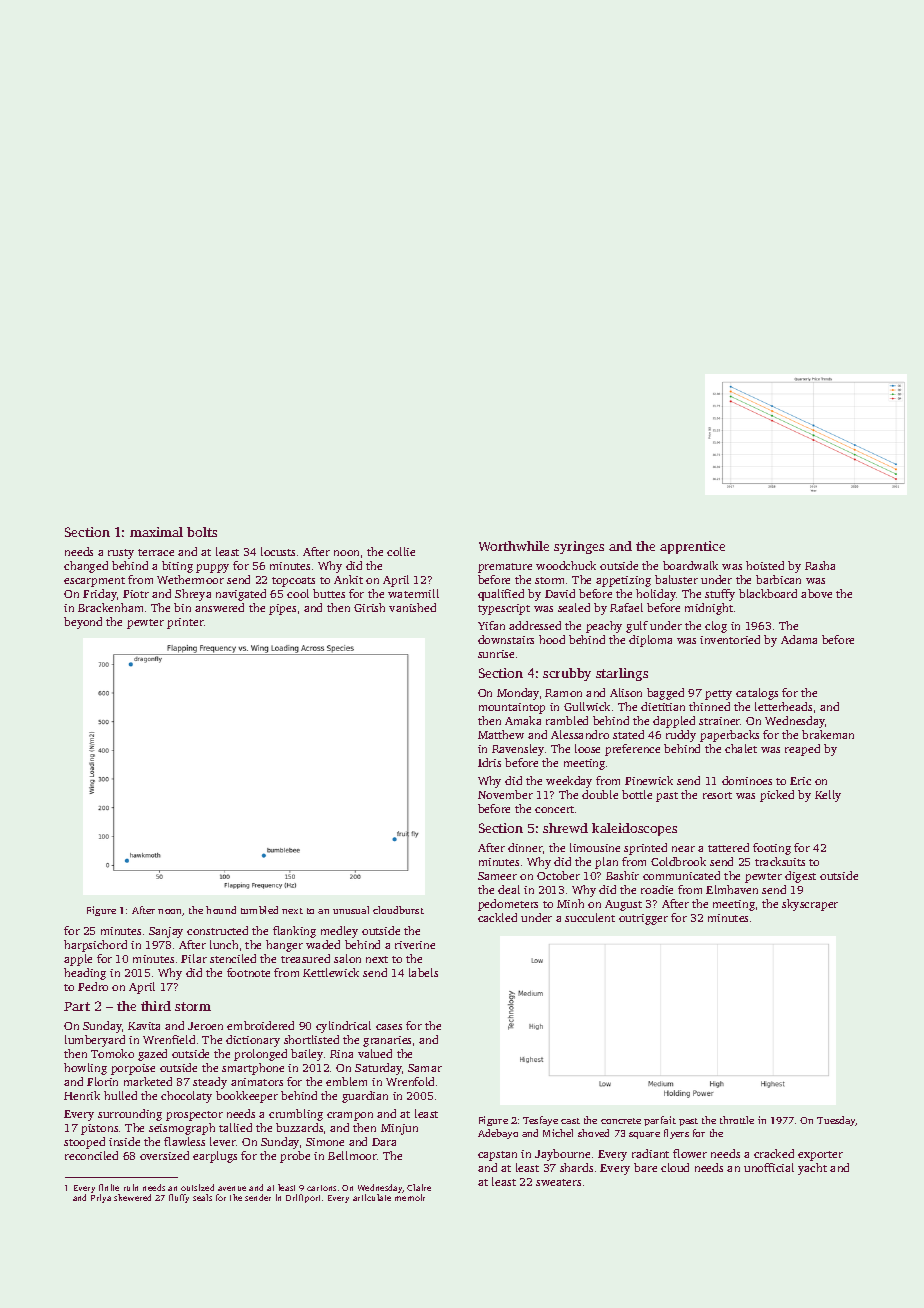  What do you see at coordinates (101, 1198) in the screenshot?
I see `Priya` at bounding box center [101, 1198].
